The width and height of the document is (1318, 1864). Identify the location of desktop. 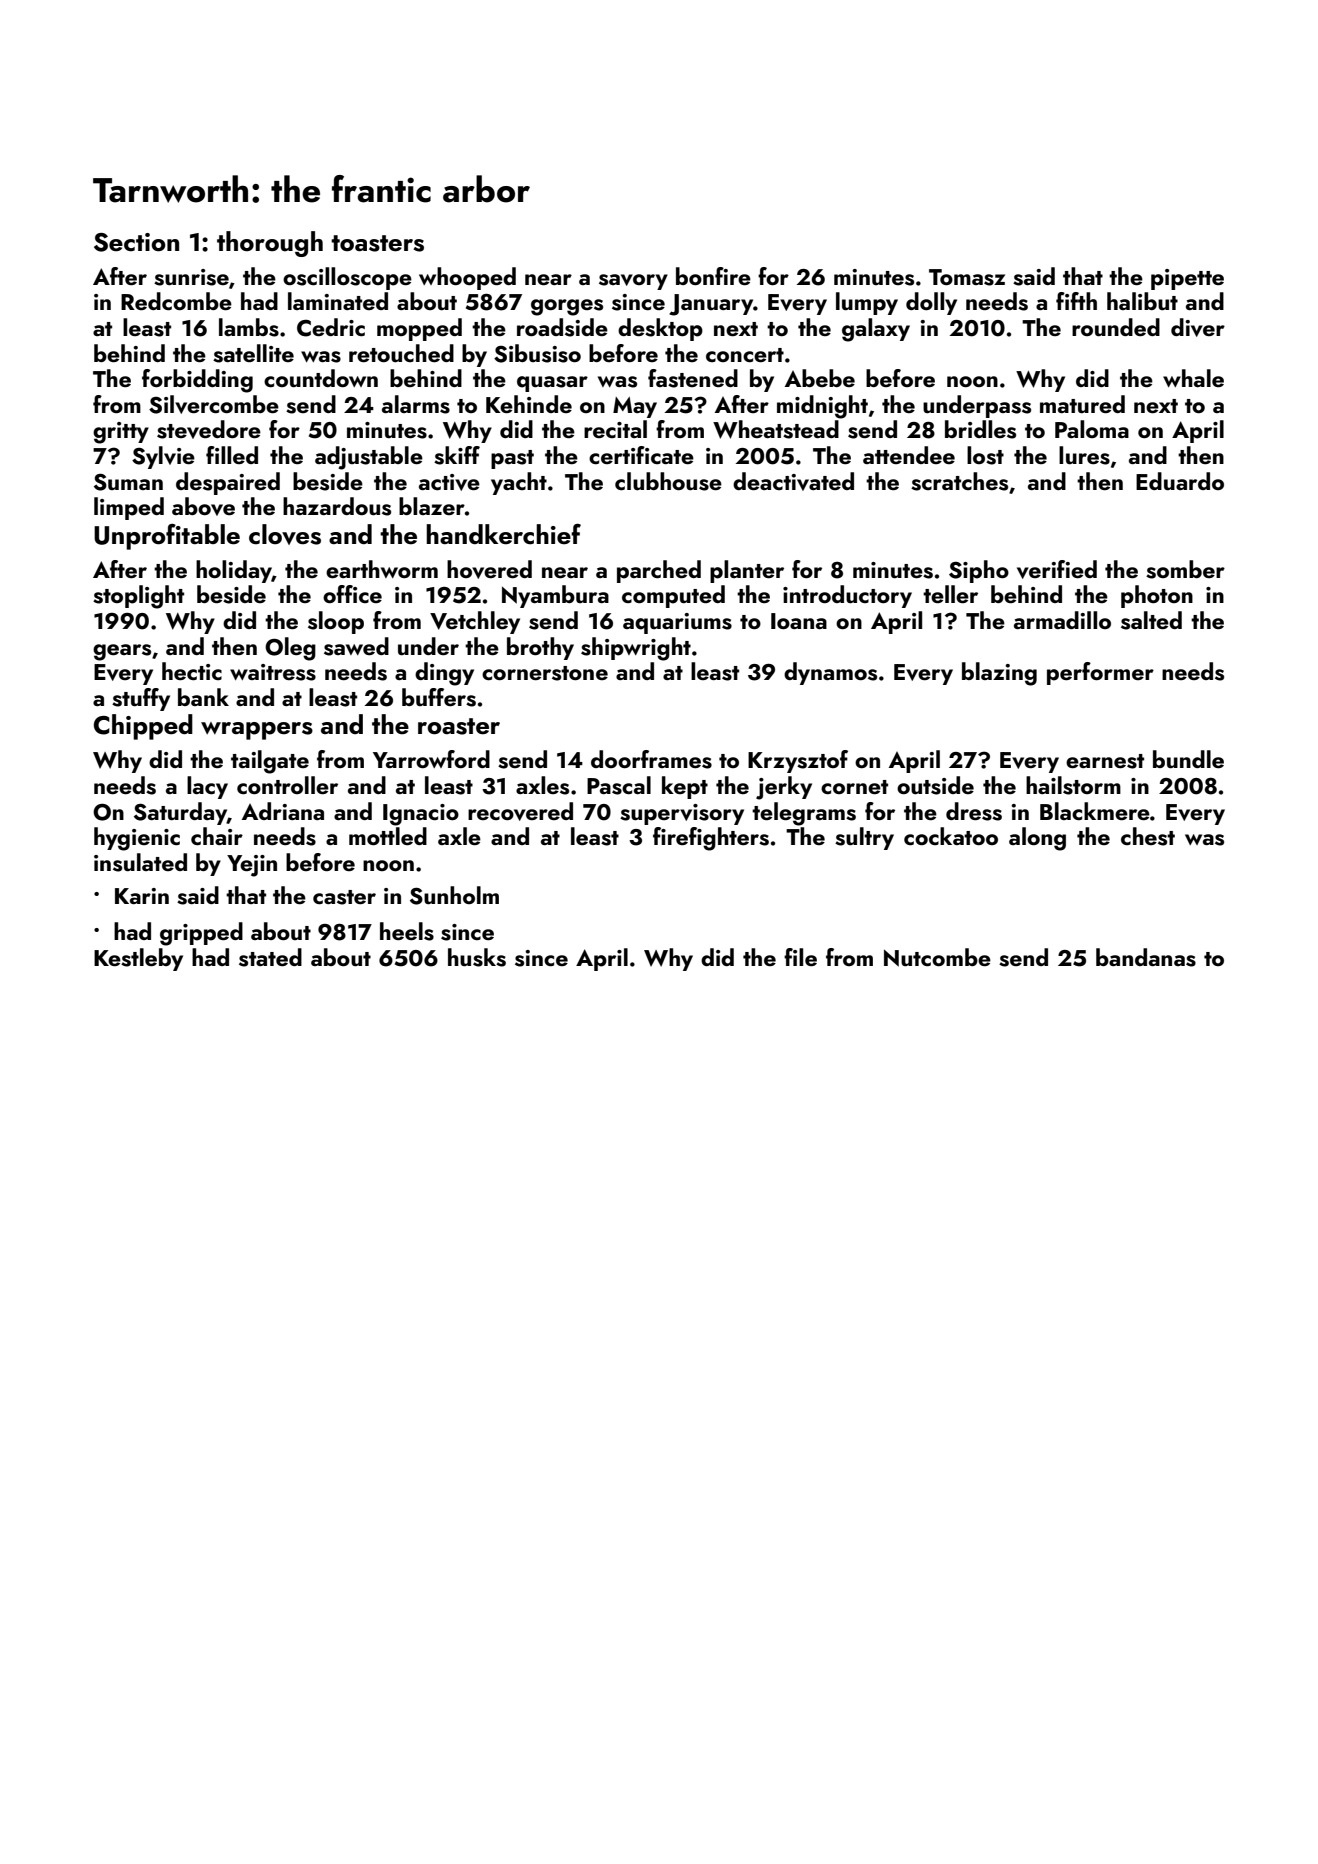
(660, 329).
